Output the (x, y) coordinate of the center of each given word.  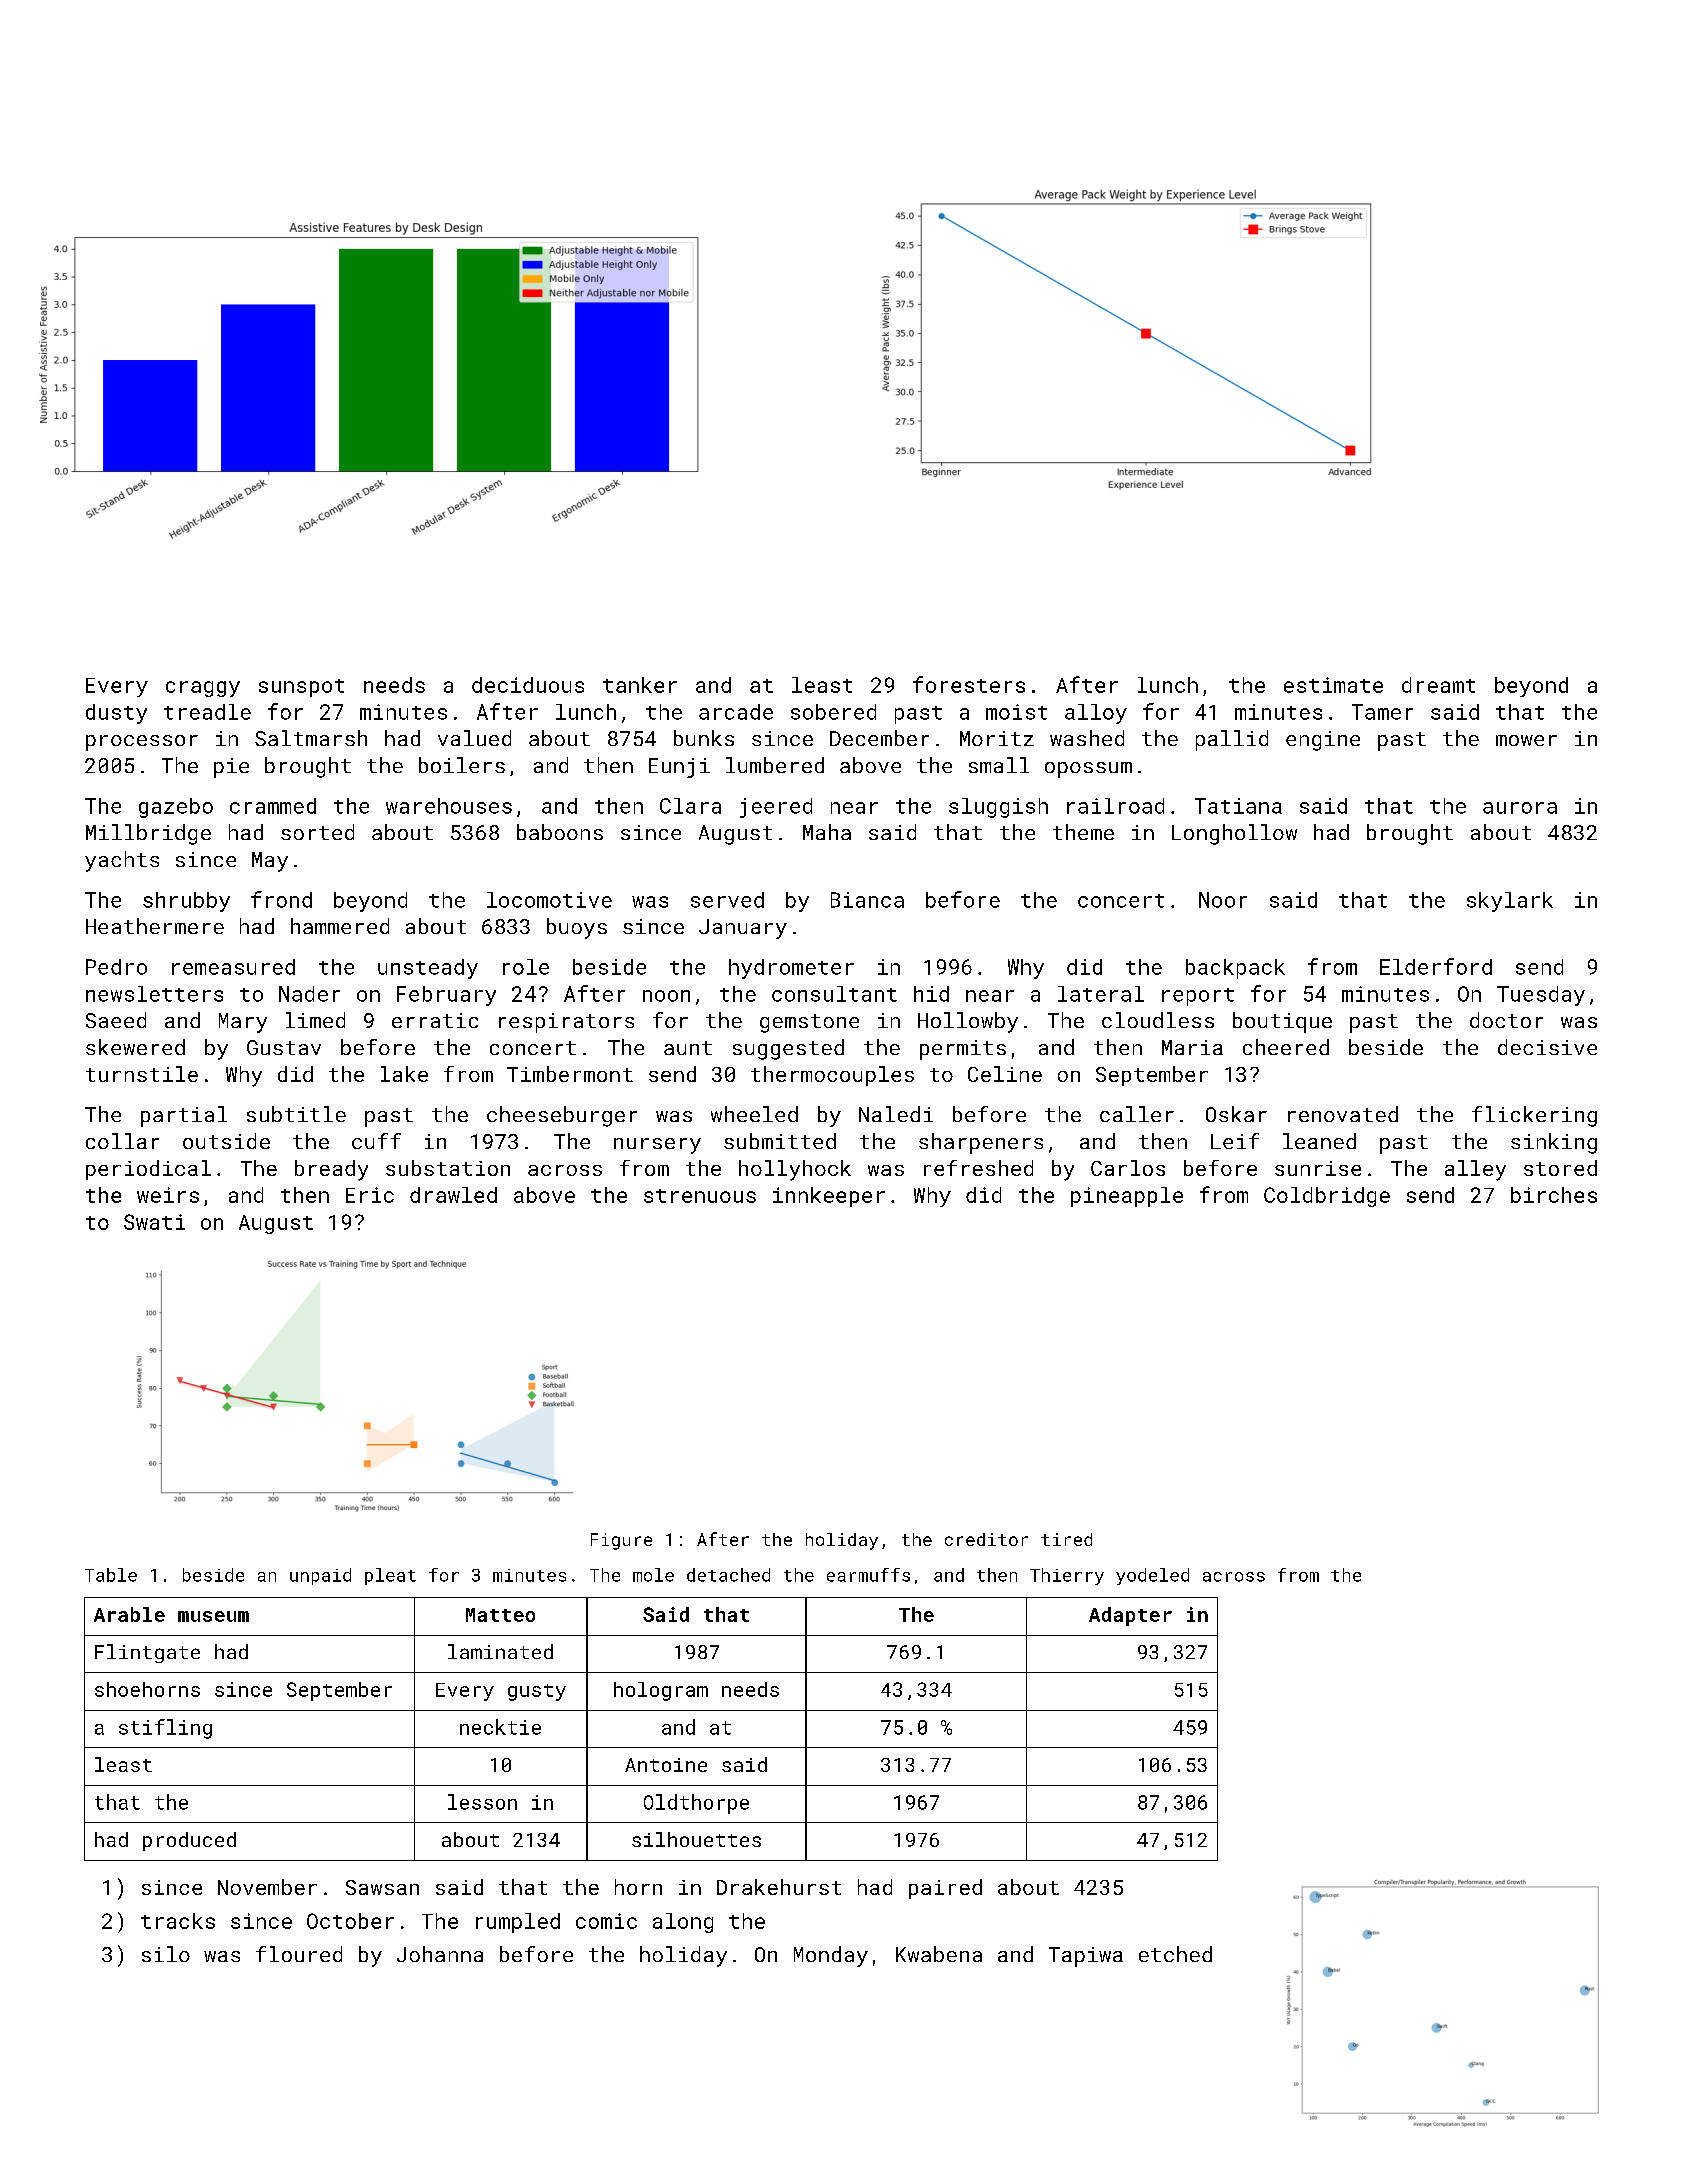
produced (189, 1841)
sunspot (301, 688)
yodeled (1152, 1576)
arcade (736, 712)
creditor (986, 1539)
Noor (1223, 900)
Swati (154, 1222)
